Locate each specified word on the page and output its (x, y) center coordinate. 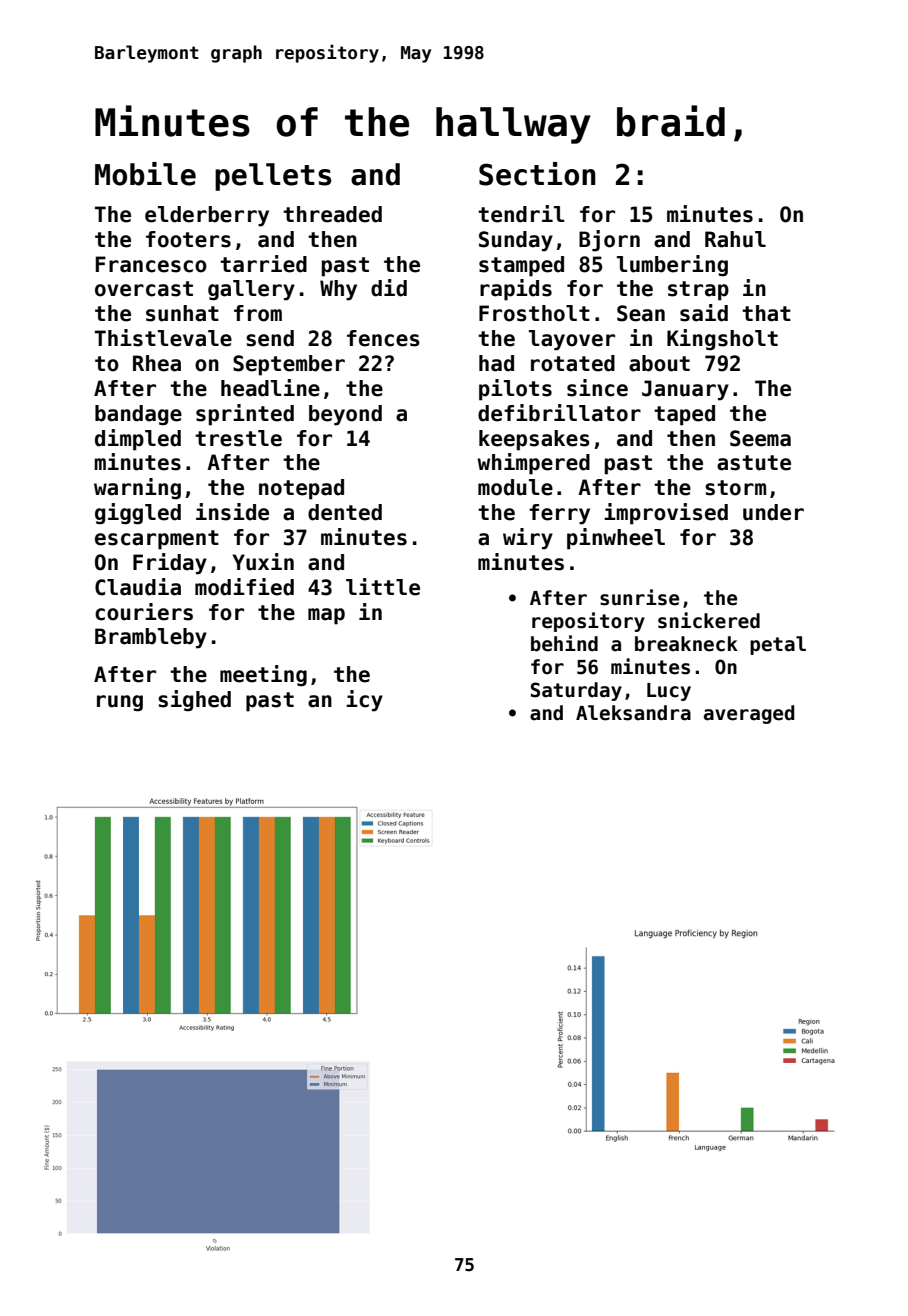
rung (120, 703)
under (773, 512)
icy (364, 701)
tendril (521, 214)
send (270, 338)
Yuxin (263, 562)
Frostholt (534, 313)
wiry (528, 539)
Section (537, 174)
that (766, 313)
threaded (332, 214)
